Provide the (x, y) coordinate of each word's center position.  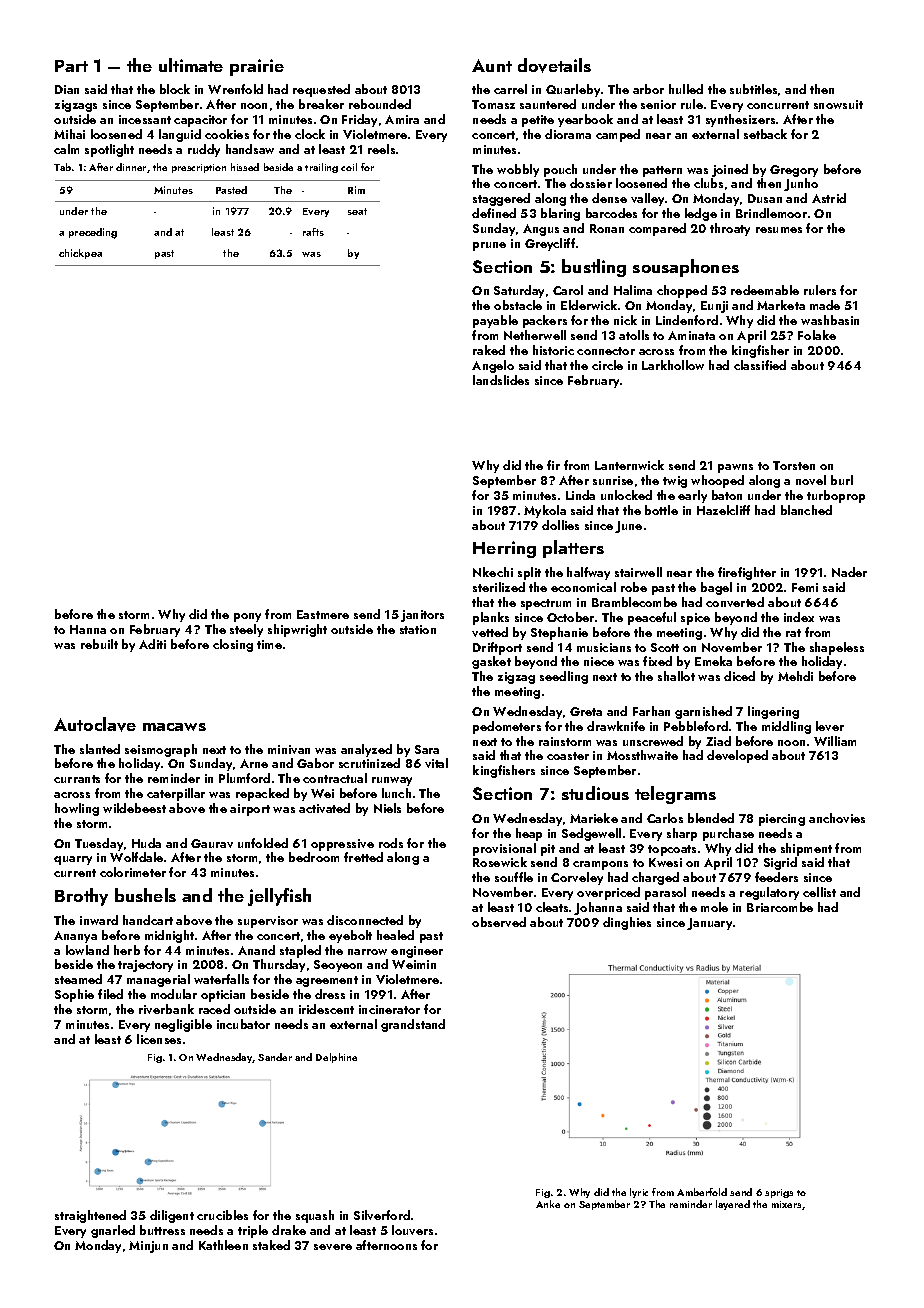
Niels (387, 808)
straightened (90, 1216)
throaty (730, 229)
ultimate (191, 65)
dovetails (554, 65)
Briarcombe (780, 907)
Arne (254, 763)
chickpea (80, 254)
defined (494, 213)
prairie (257, 67)
